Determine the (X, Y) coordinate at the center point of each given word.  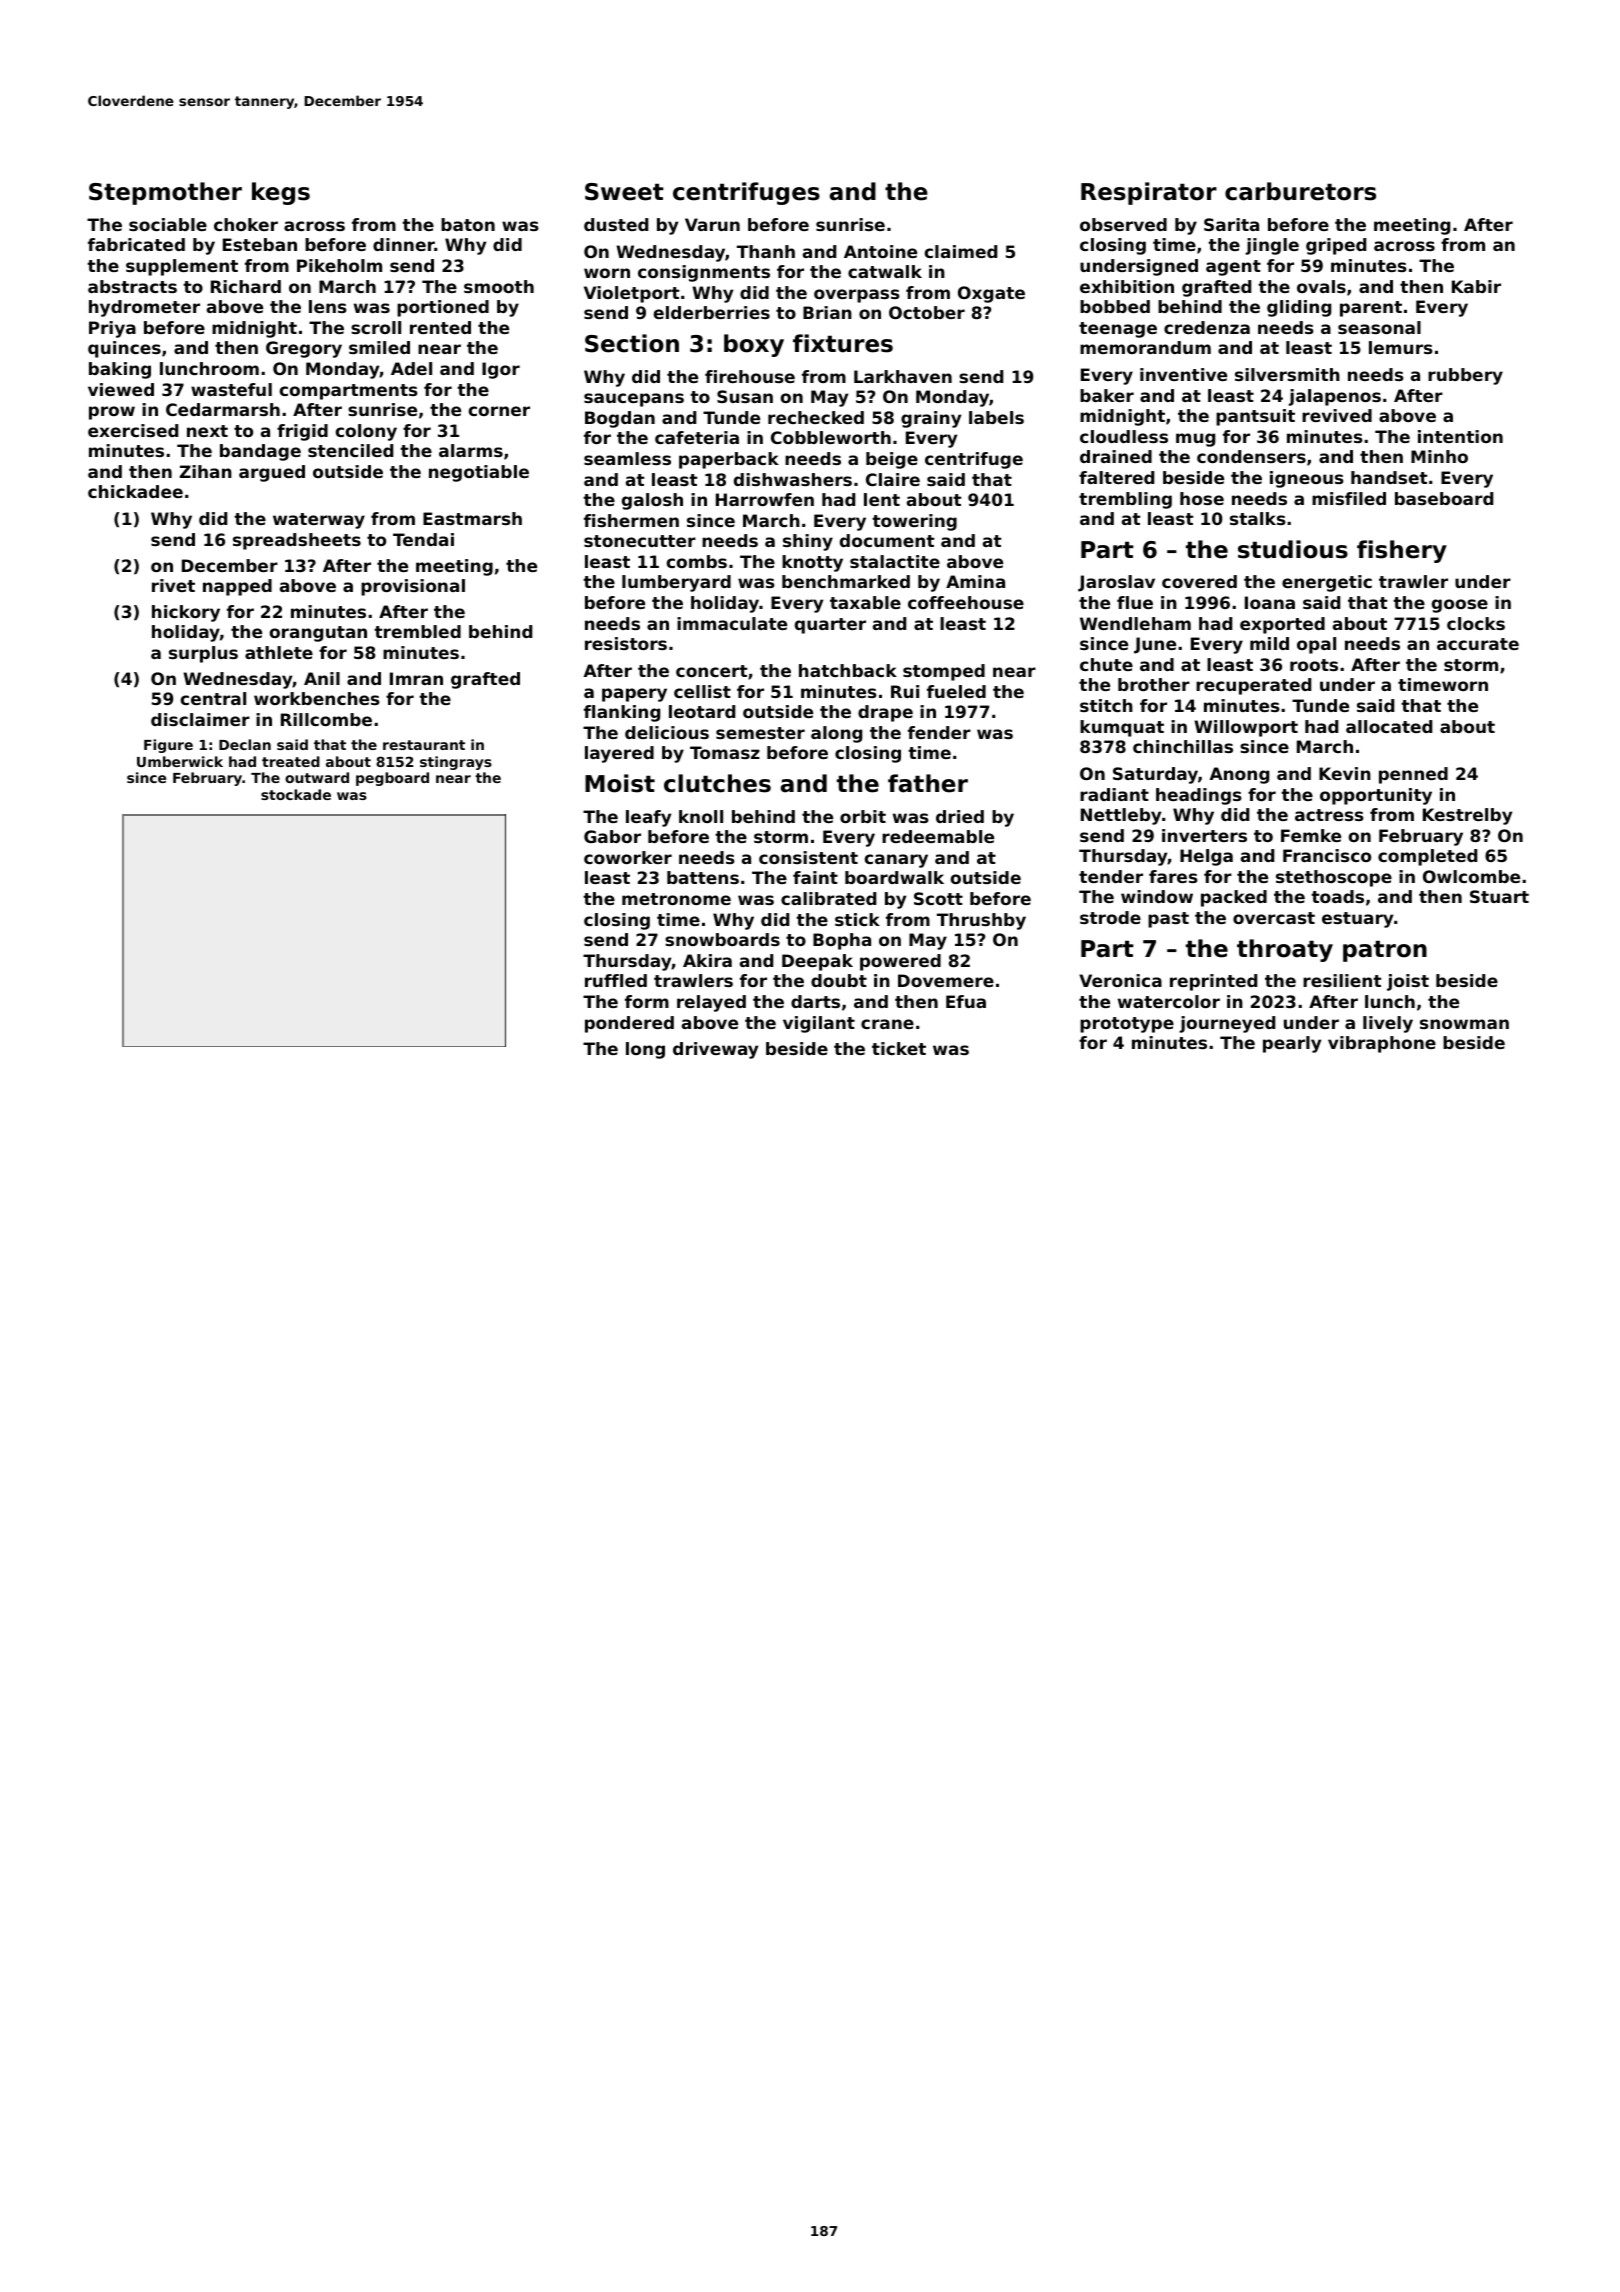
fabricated (136, 244)
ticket (899, 1048)
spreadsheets (297, 541)
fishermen (631, 520)
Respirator (1149, 193)
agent (1233, 268)
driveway (715, 1050)
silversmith (1287, 374)
